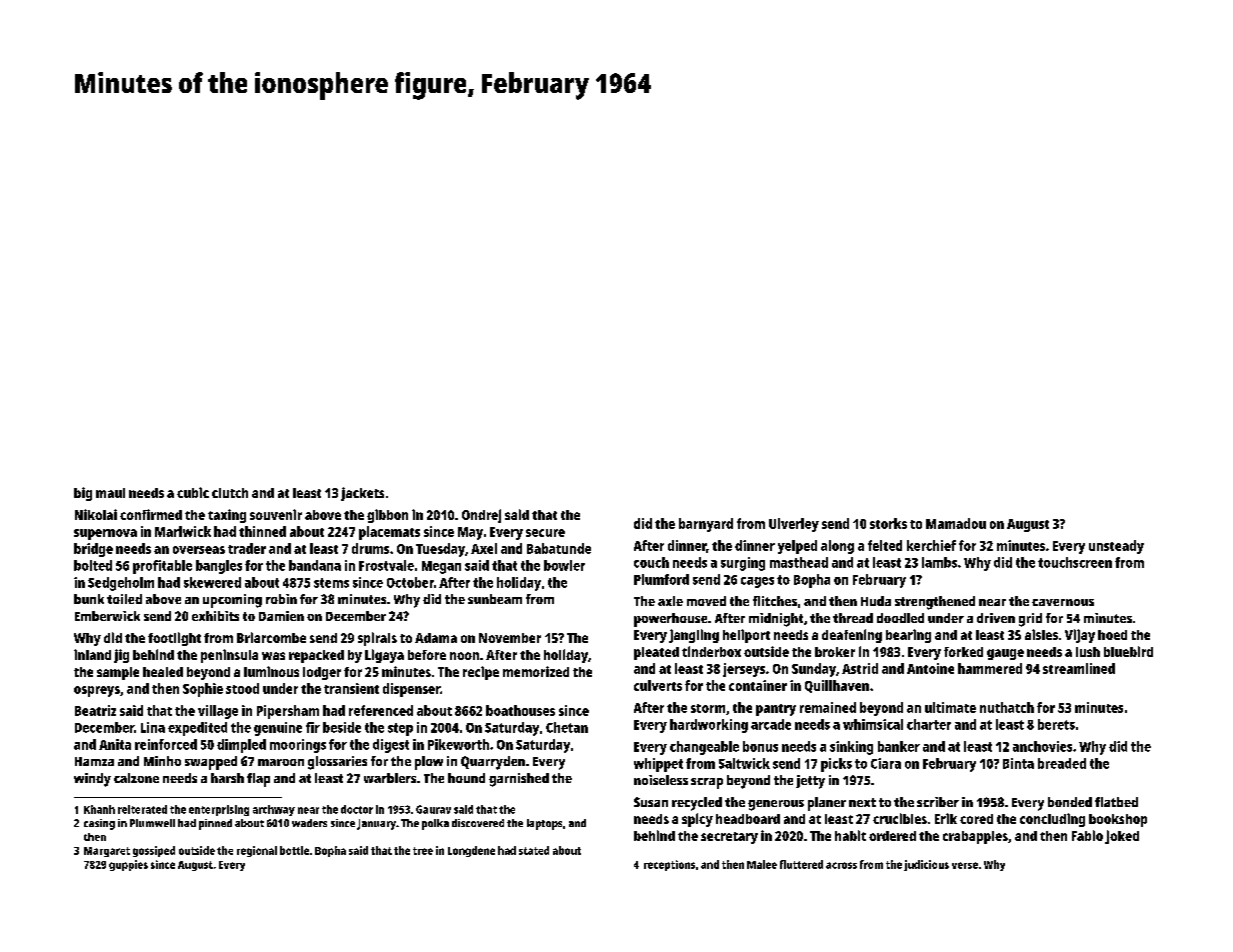 This page has height=952, width=1233. What do you see at coordinates (536, 671) in the page?
I see `memorized` at bounding box center [536, 671].
